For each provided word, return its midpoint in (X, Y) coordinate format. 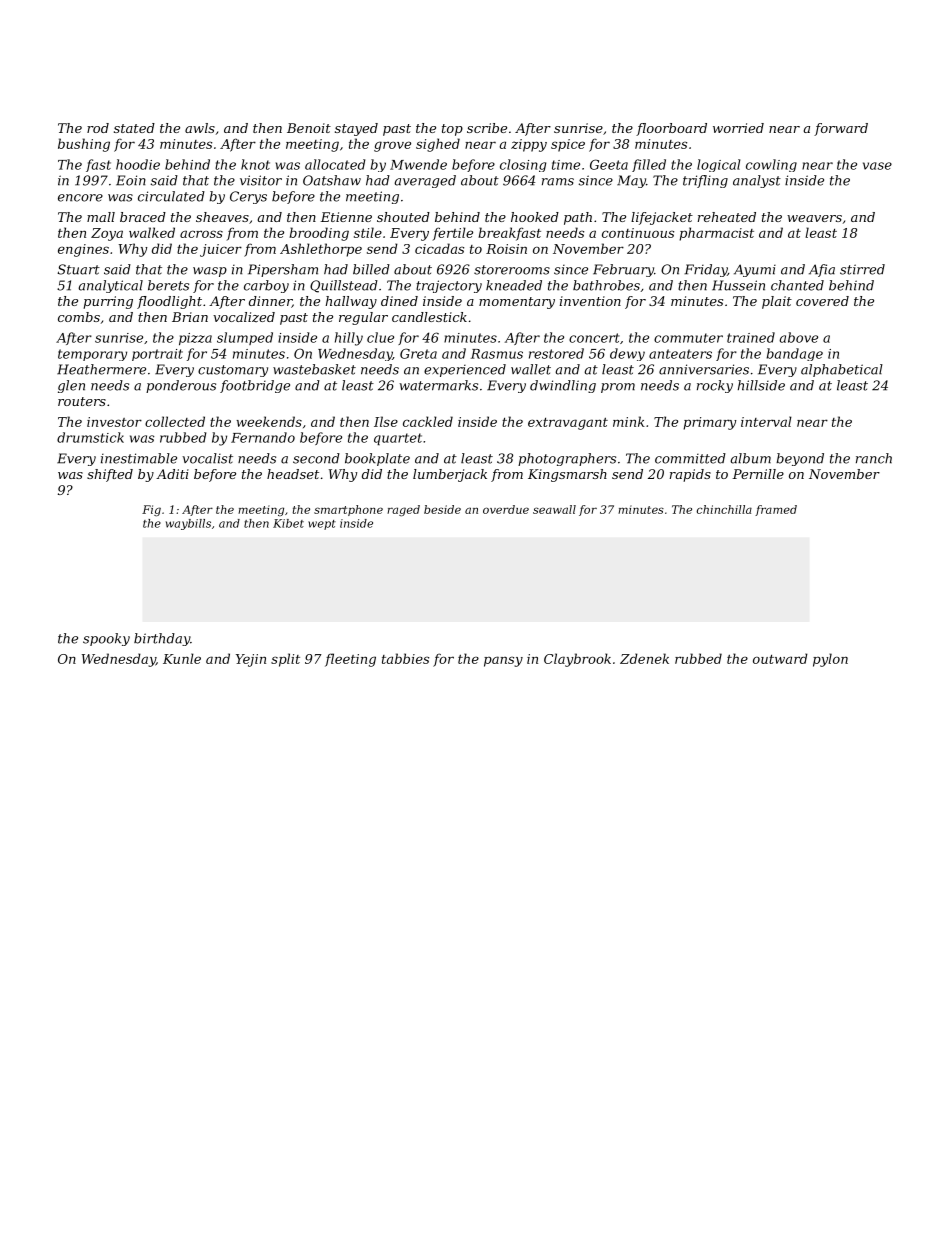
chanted (797, 285)
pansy (503, 661)
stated (134, 128)
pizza (195, 339)
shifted (110, 475)
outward (780, 658)
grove (392, 146)
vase (877, 166)
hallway (351, 302)
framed (776, 510)
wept (322, 525)
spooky (106, 639)
